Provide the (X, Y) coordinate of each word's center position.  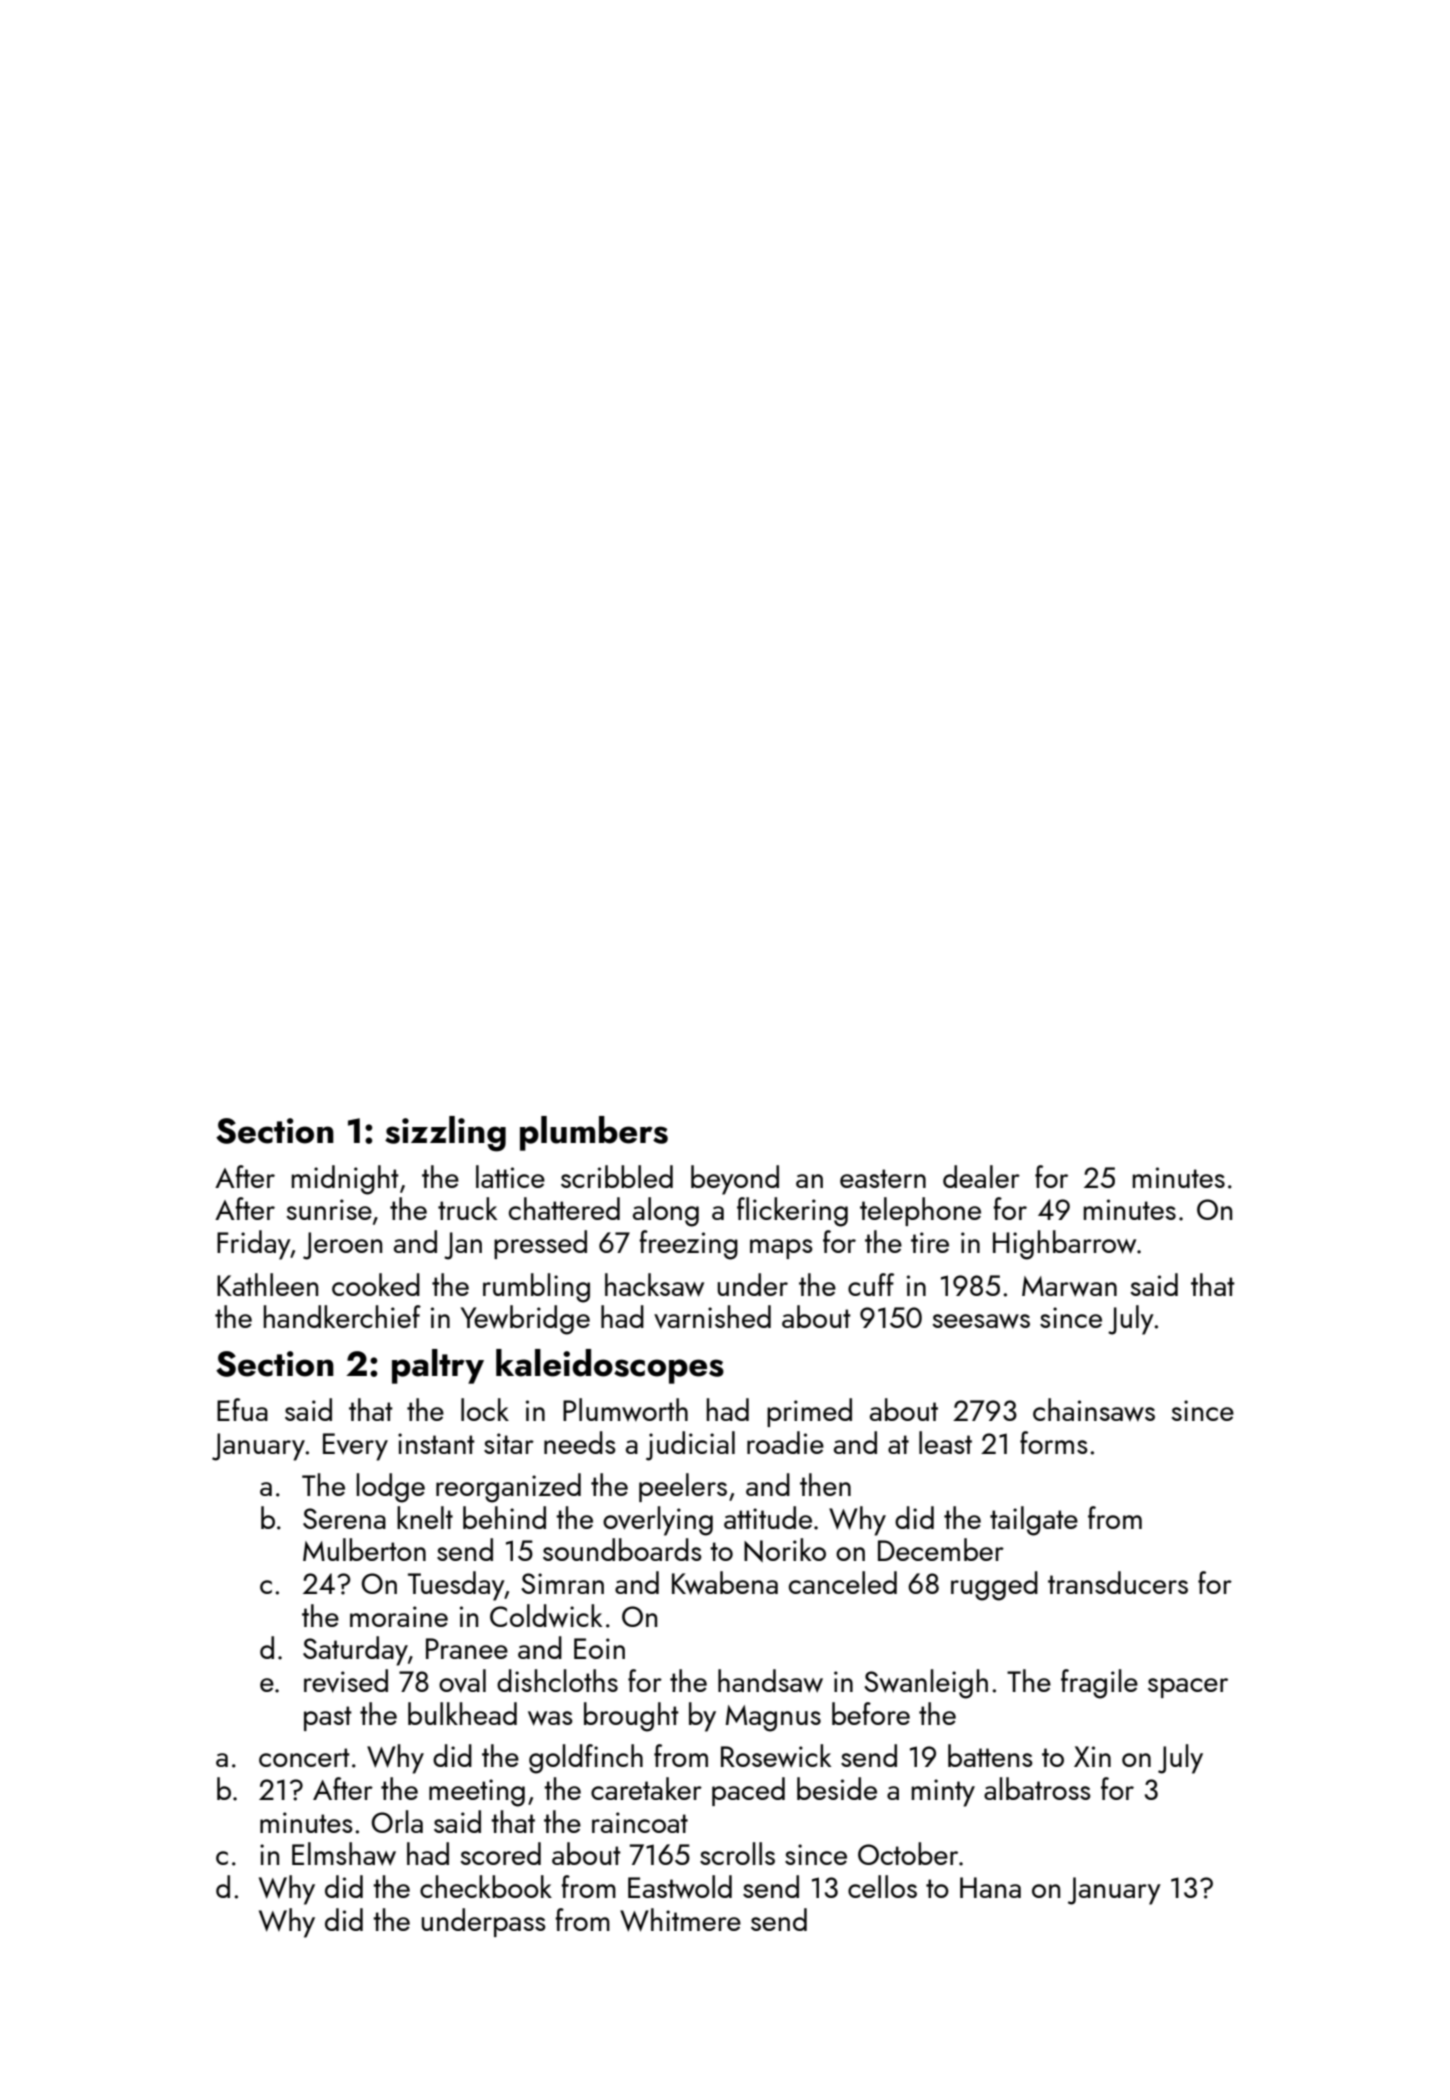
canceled (843, 1582)
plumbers (594, 1133)
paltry (438, 1366)
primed (809, 1412)
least (945, 1442)
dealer (981, 1176)
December (941, 1549)
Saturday (355, 1651)
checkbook (486, 1886)
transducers (1118, 1582)
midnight (345, 1180)
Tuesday (456, 1586)
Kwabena (725, 1583)
